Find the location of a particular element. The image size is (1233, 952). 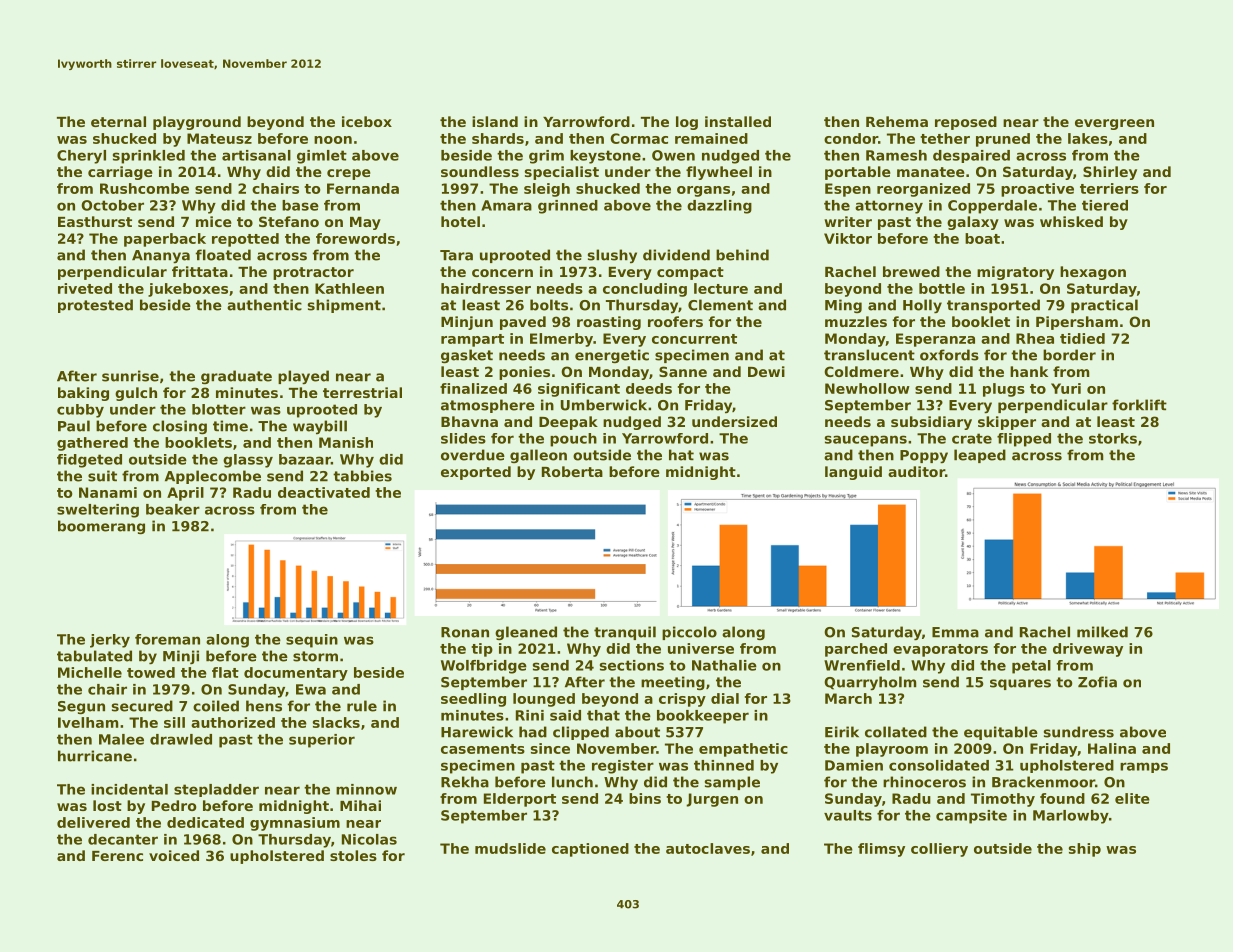

captioned is located at coordinates (590, 850).
